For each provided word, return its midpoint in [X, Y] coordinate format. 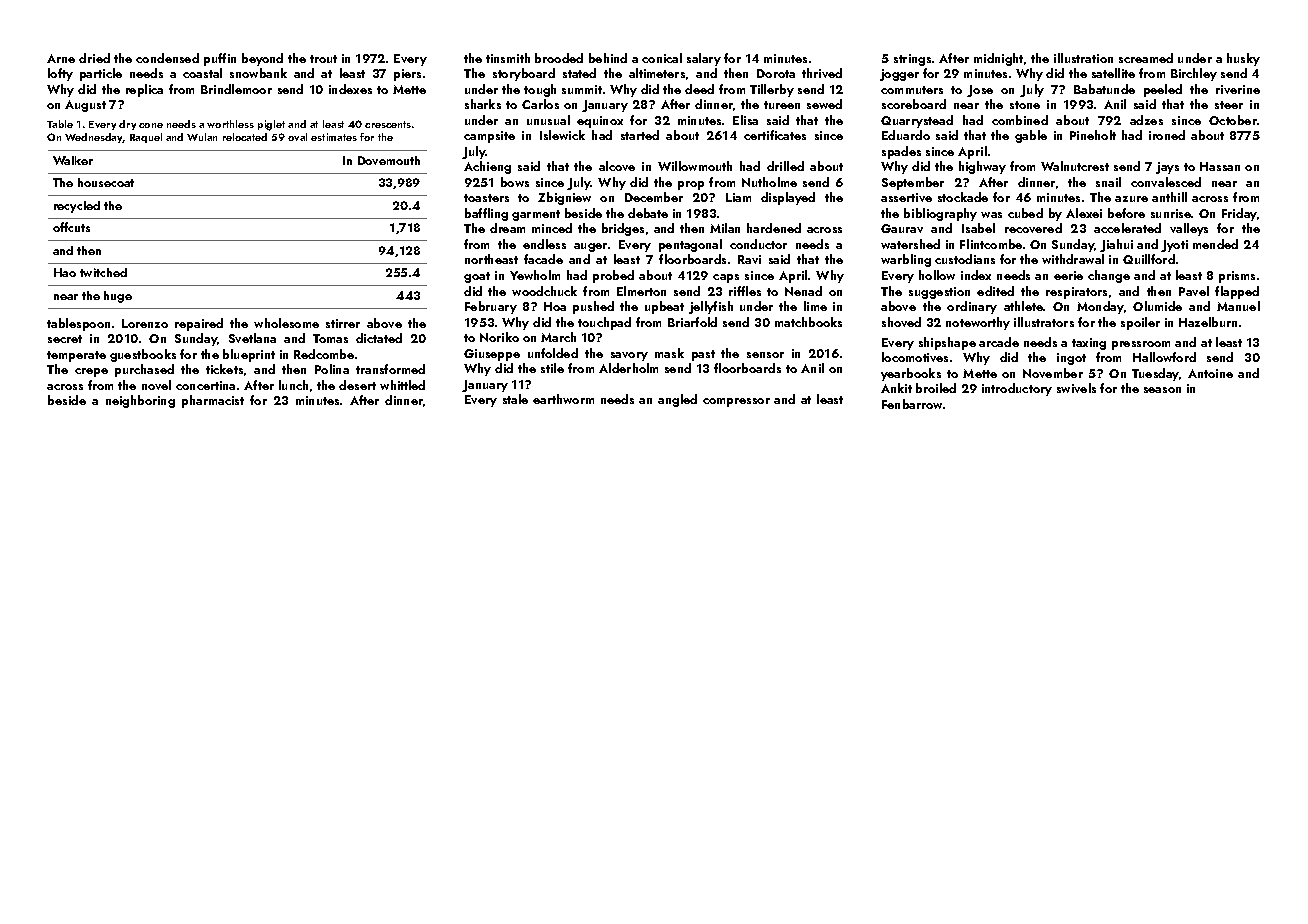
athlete [1023, 306]
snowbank [258, 73]
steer [1229, 105]
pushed [593, 307]
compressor [736, 402]
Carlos [540, 104]
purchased [144, 370]
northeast [491, 259]
